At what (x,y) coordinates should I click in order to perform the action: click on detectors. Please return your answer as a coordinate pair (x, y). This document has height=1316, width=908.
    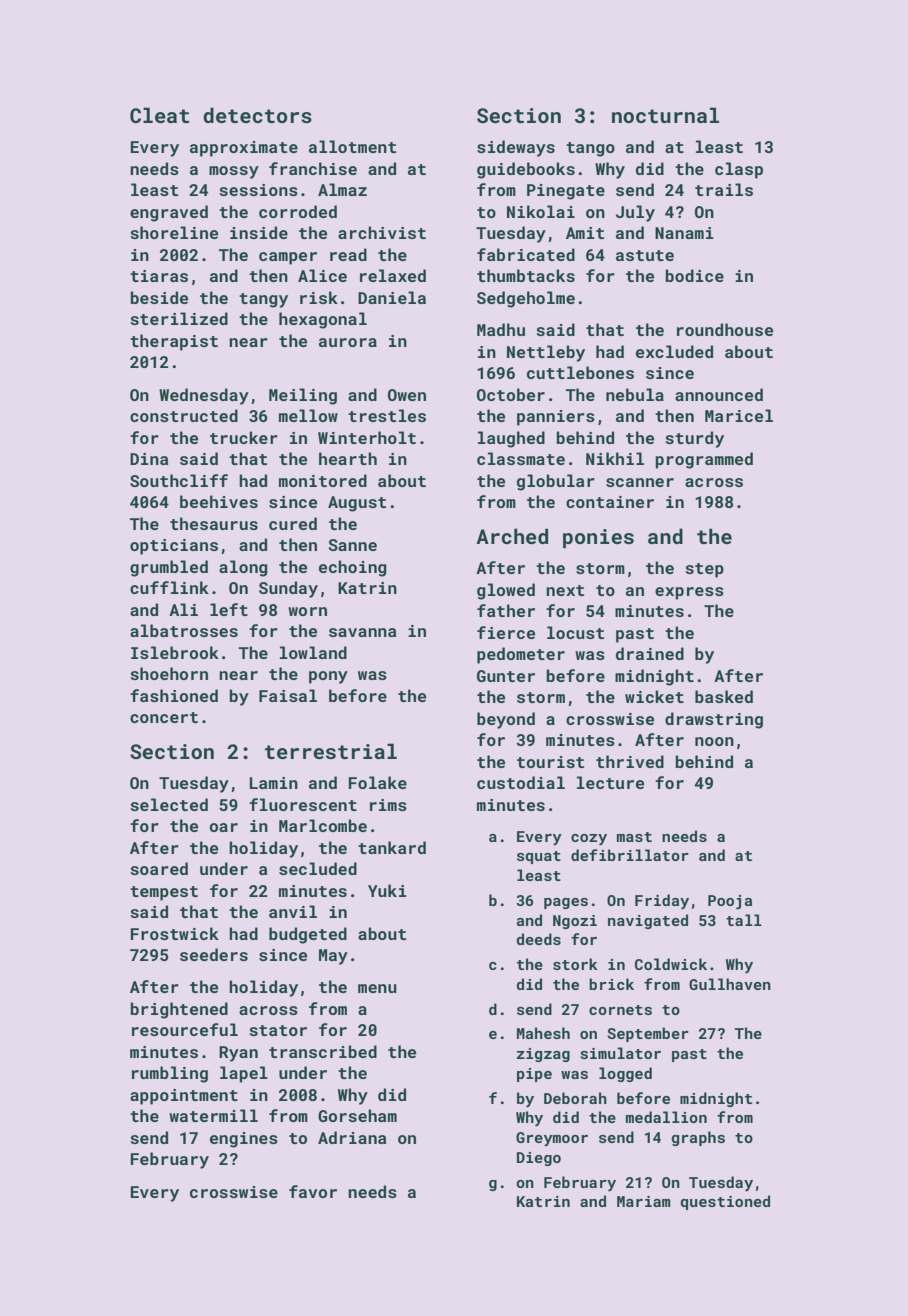
    Looking at the image, I should click on (257, 115).
